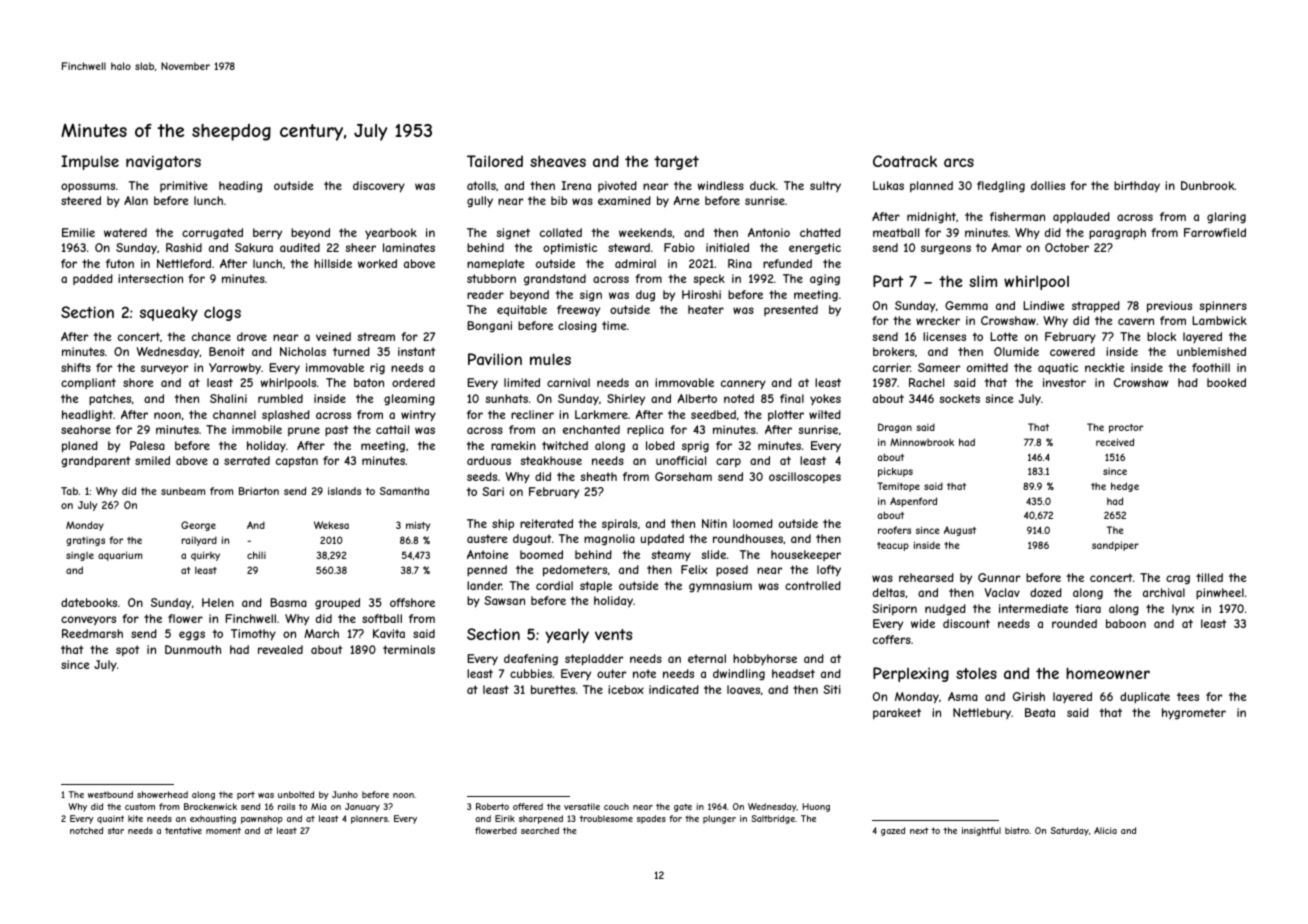 This screenshot has width=1308, height=924. Describe the element at coordinates (489, 326) in the screenshot. I see `Bongani` at that location.
